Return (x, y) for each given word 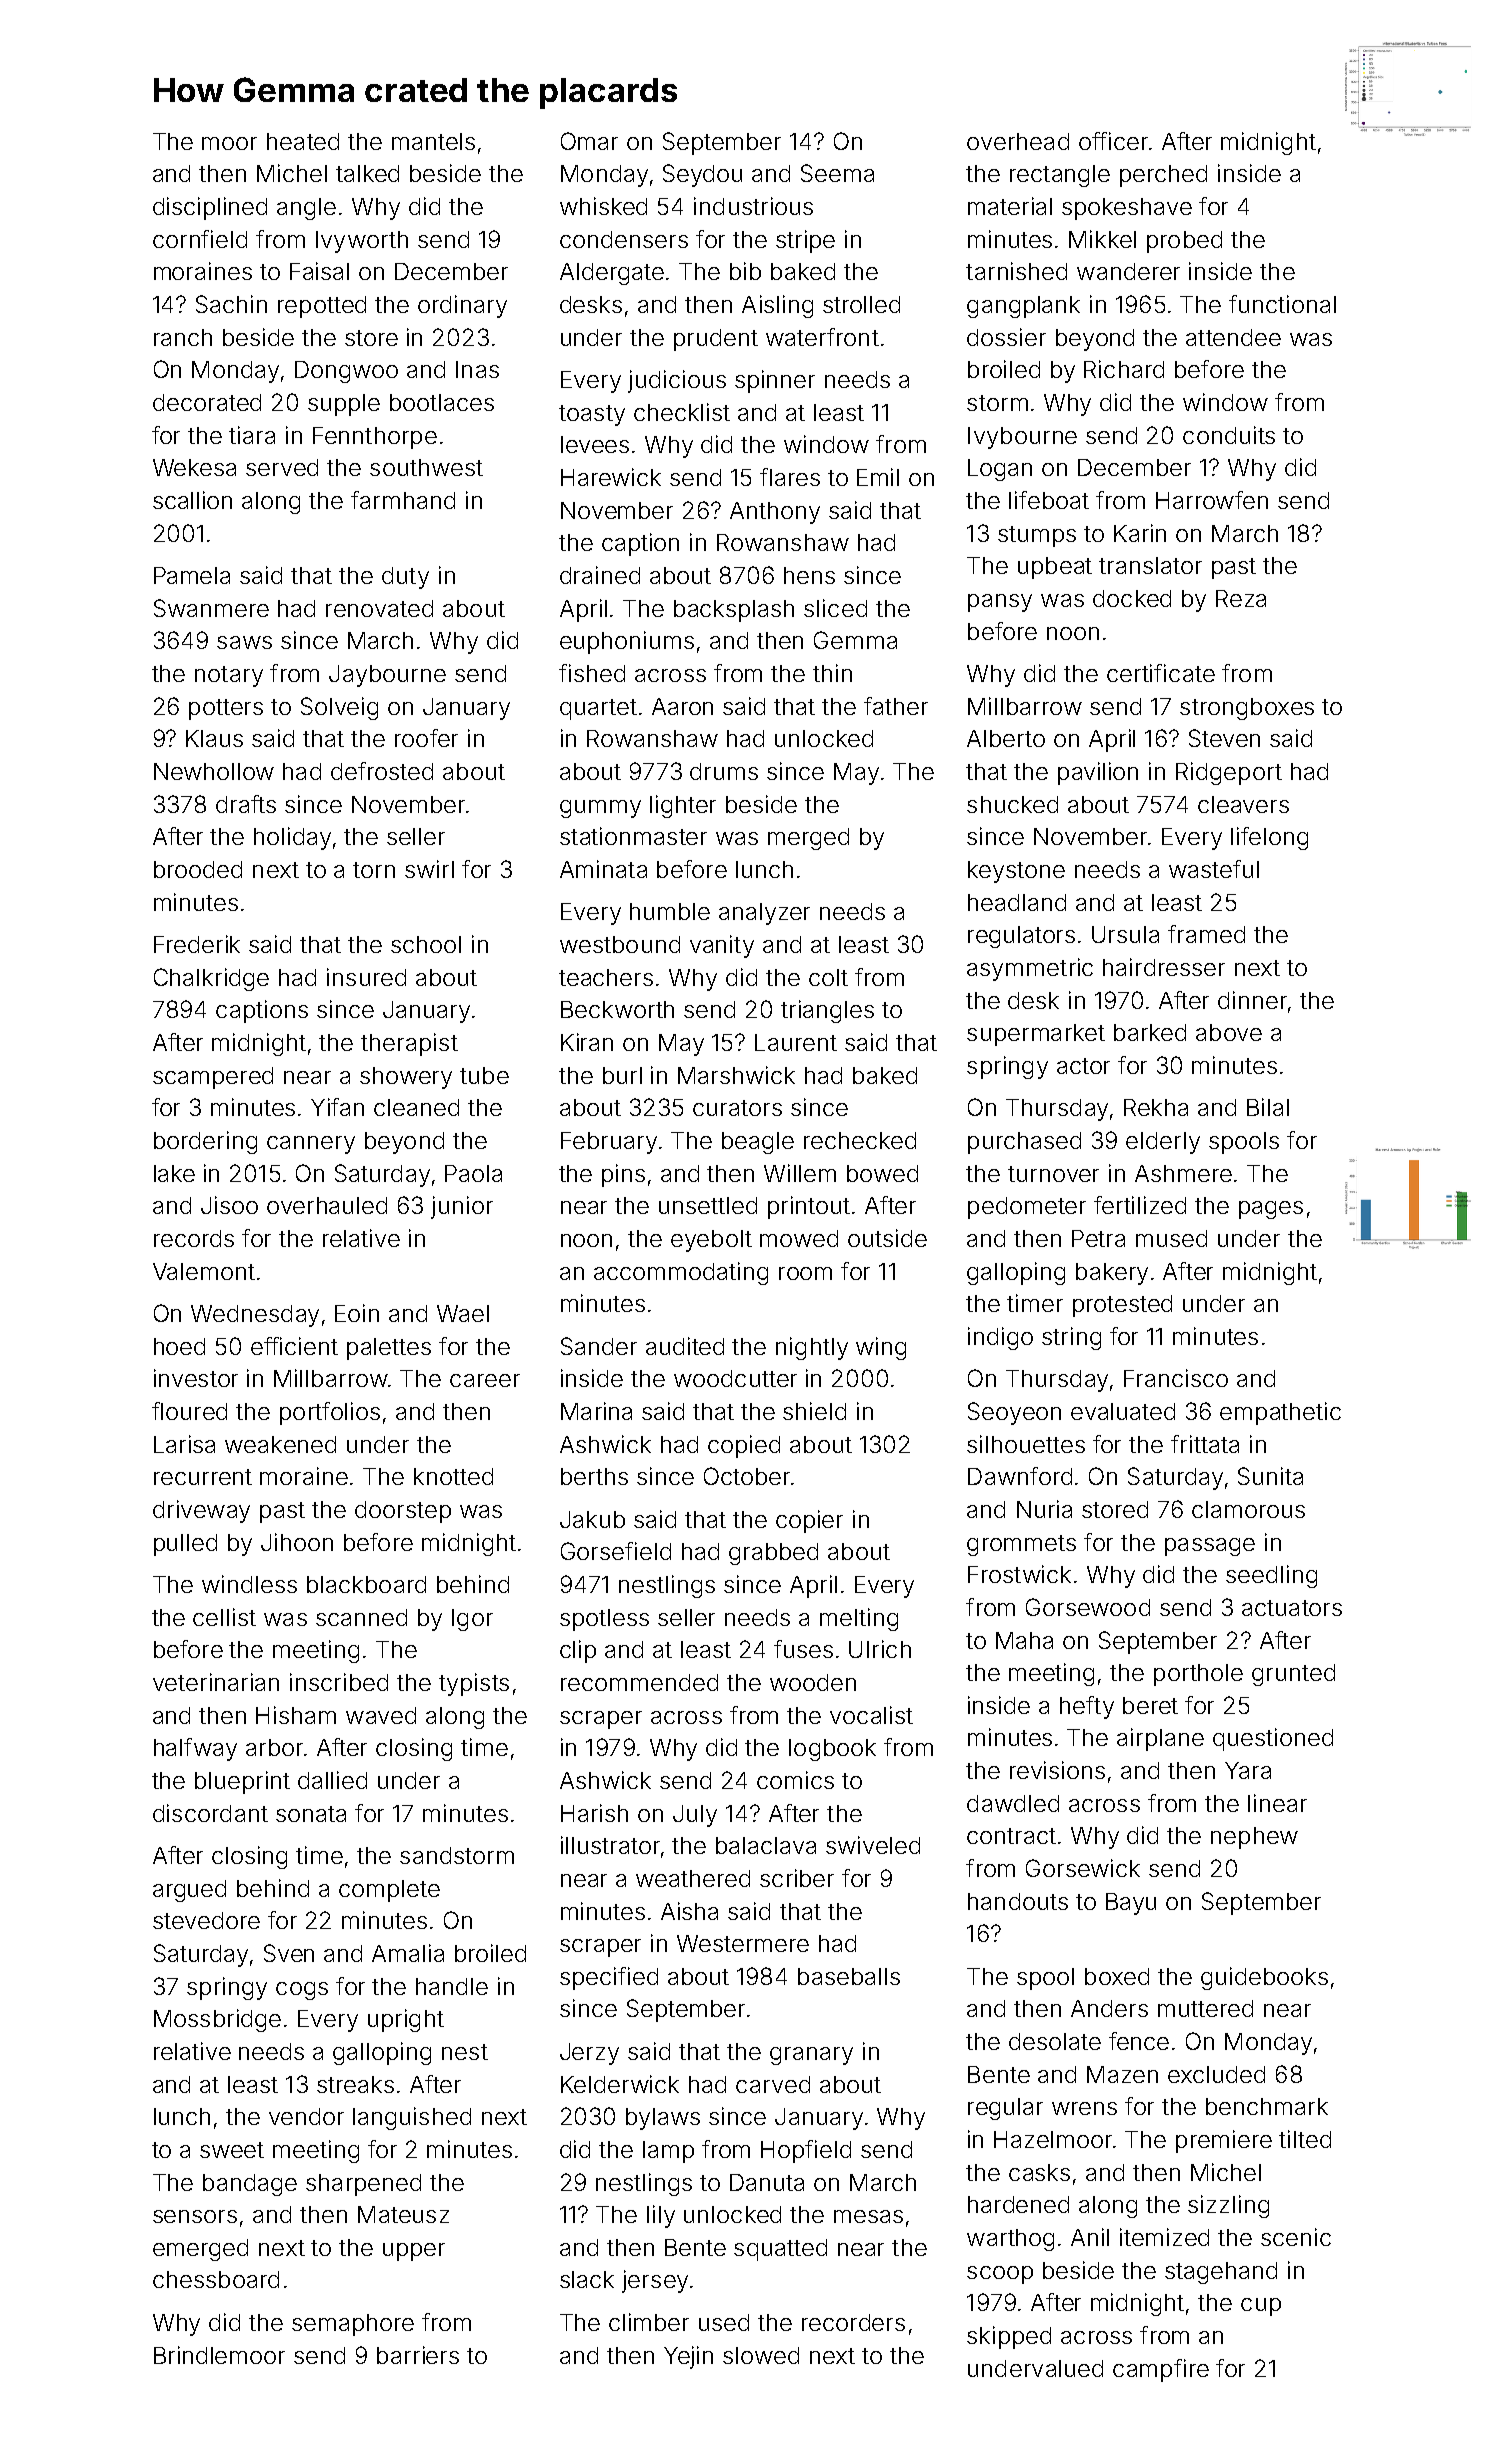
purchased (1024, 1143)
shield (814, 1411)
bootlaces (442, 402)
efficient (294, 1346)
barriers (418, 2355)
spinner (775, 381)
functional (1282, 304)
